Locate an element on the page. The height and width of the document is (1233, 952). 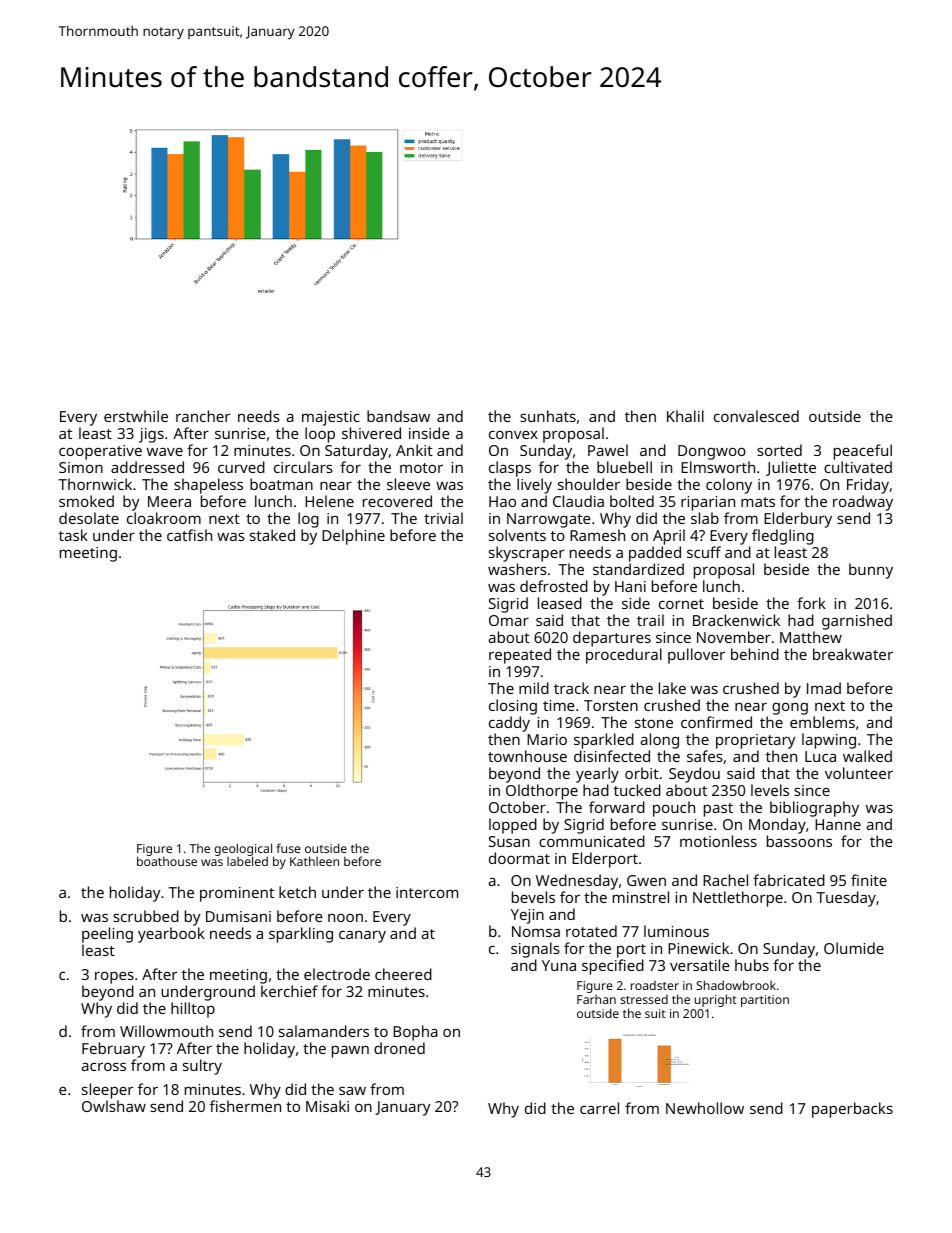
townhouse is located at coordinates (527, 756).
